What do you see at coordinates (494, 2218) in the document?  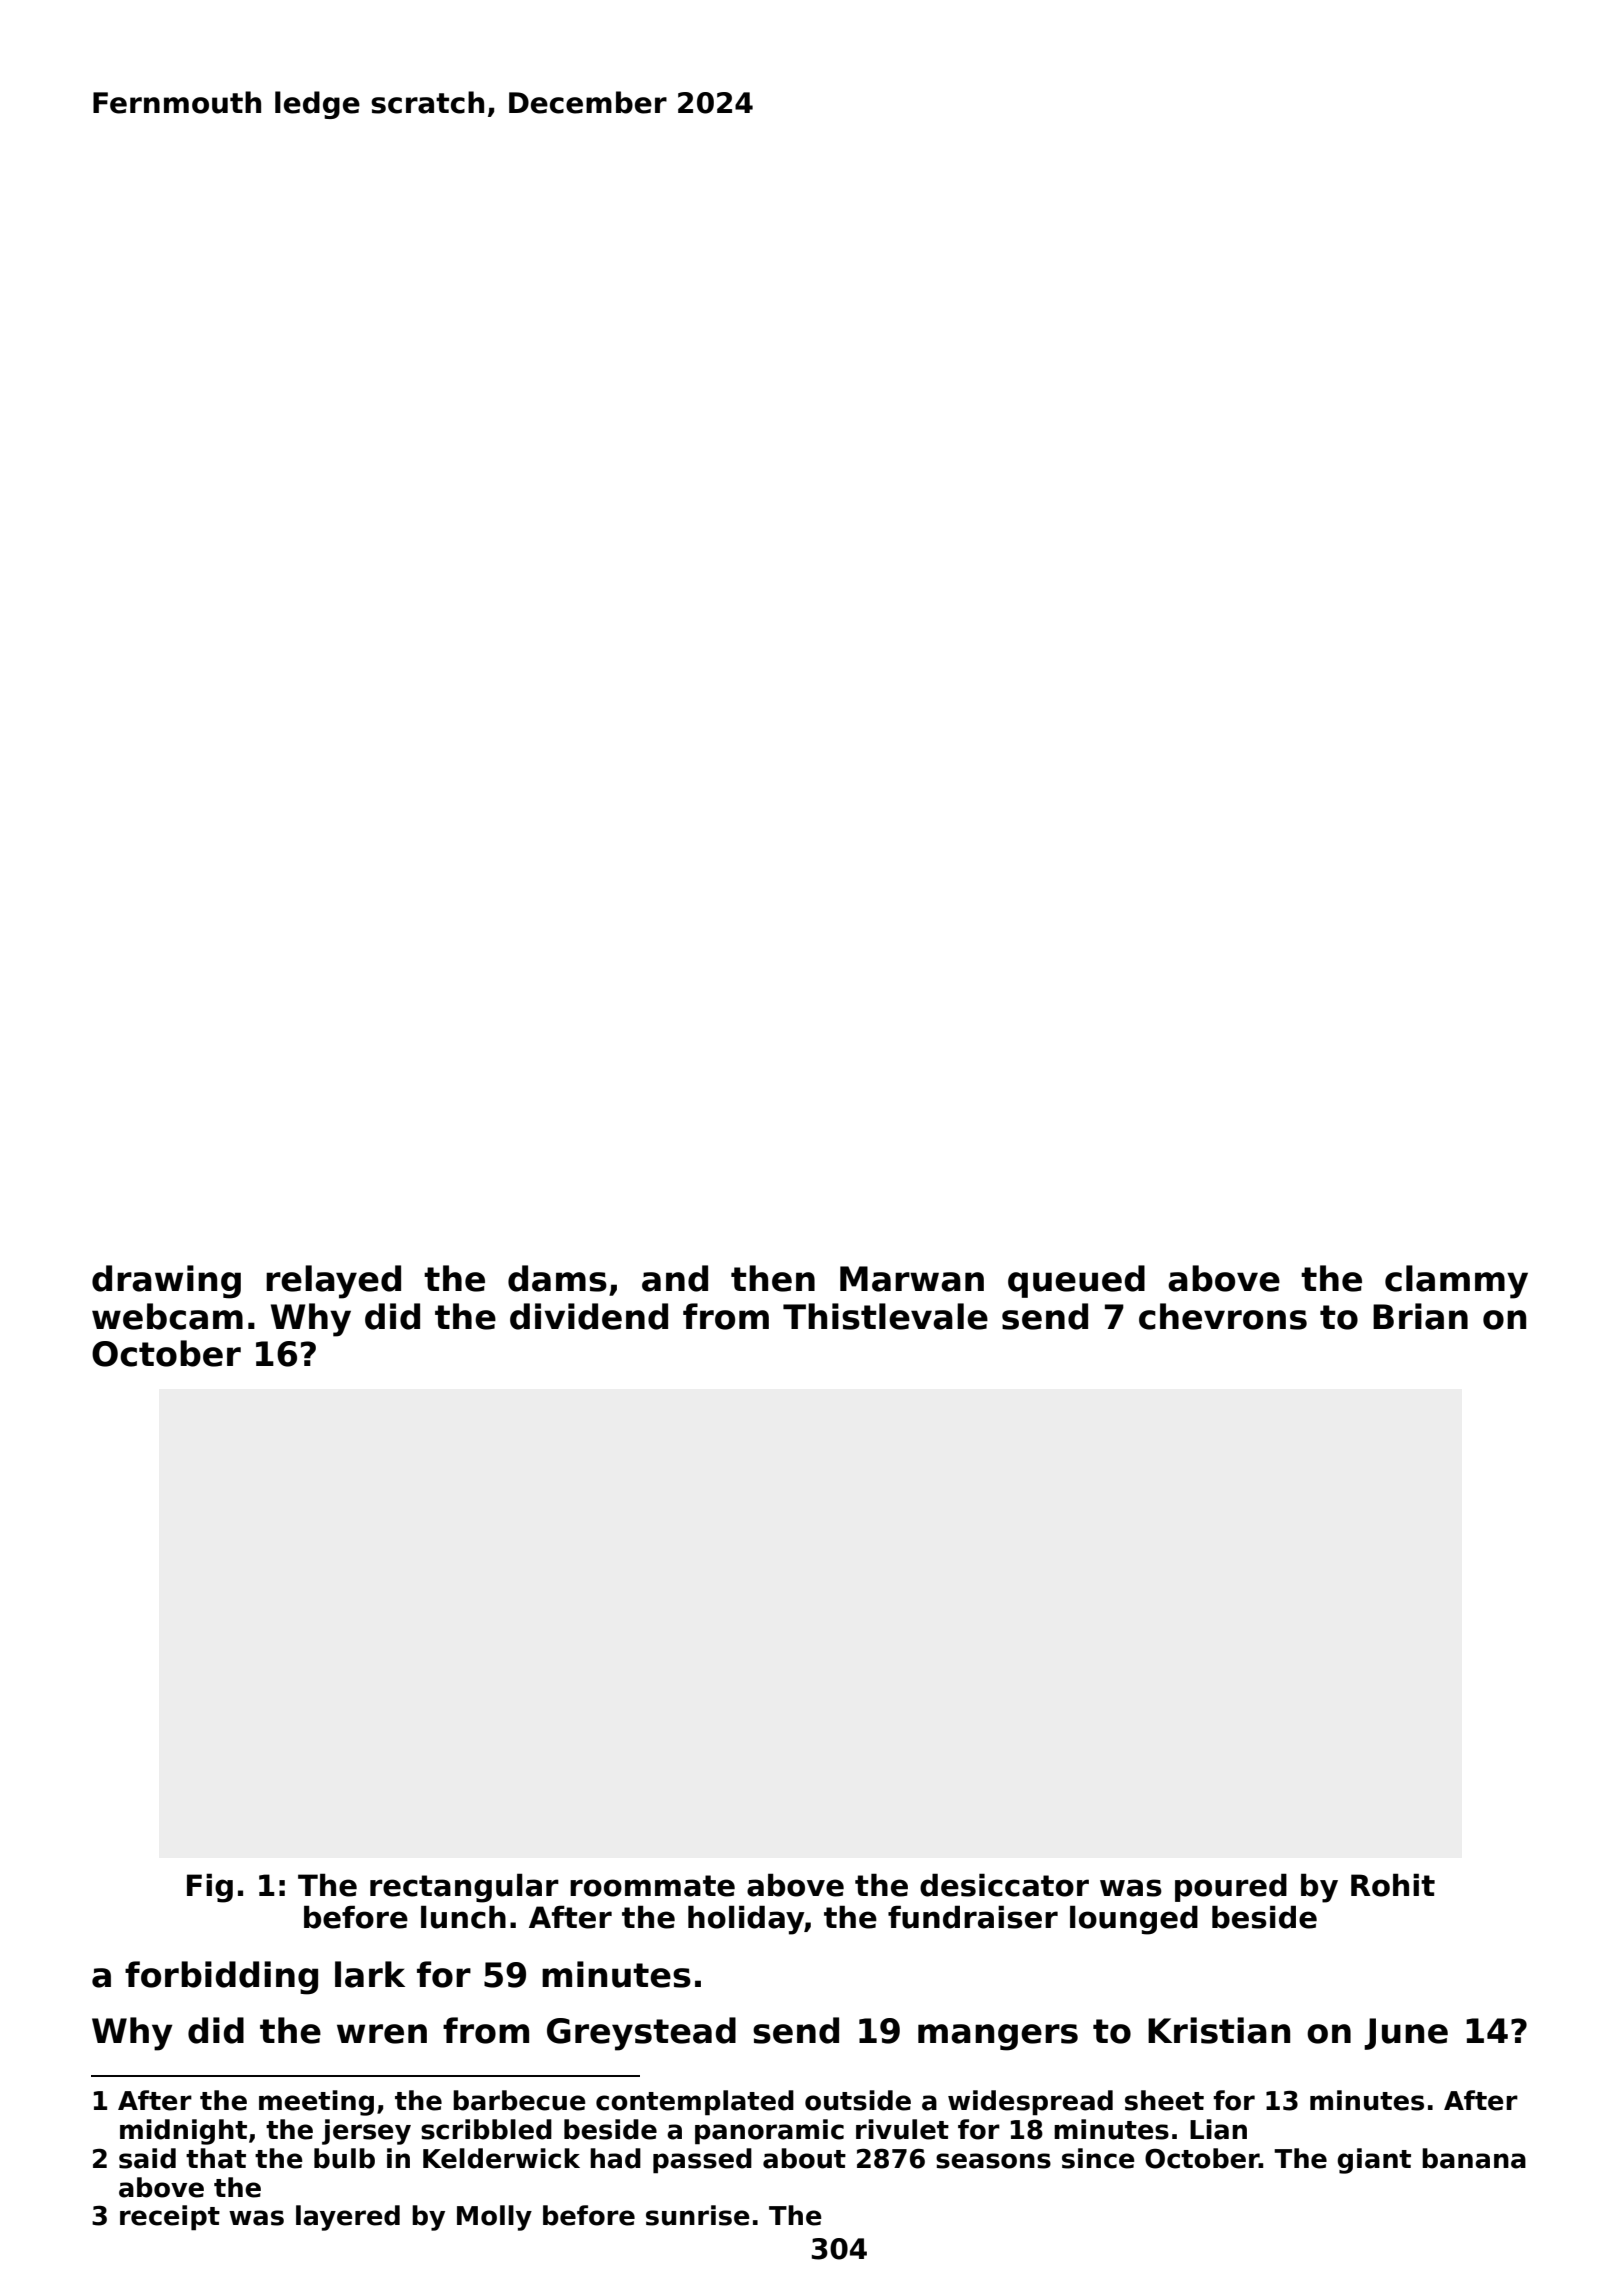 I see `Molly` at bounding box center [494, 2218].
